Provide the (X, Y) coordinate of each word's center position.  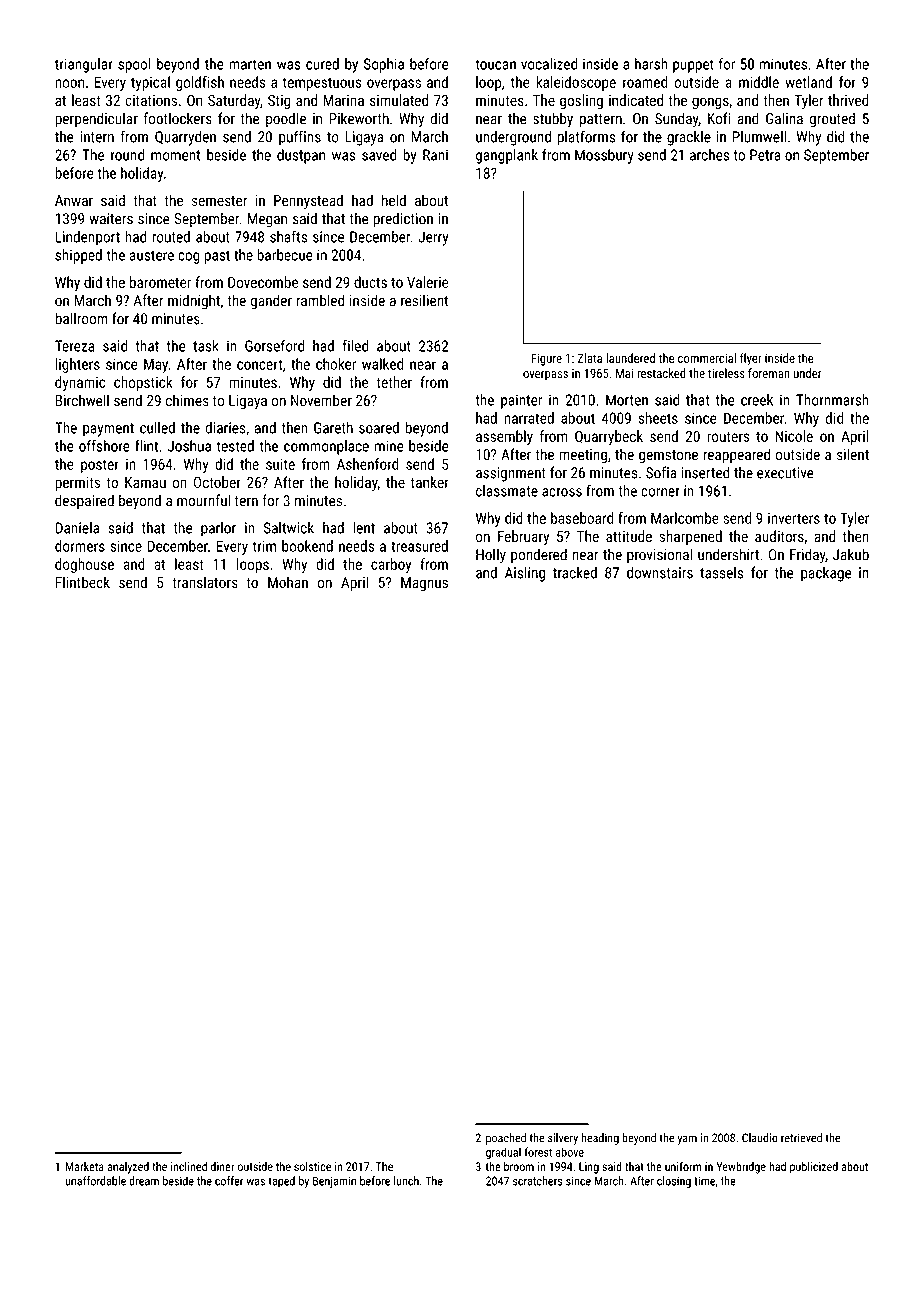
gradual (503, 1153)
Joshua (189, 446)
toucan (495, 64)
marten (250, 64)
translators (205, 582)
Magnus (424, 584)
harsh (651, 64)
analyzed (128, 1168)
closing (674, 1182)
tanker (430, 482)
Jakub (851, 554)
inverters (794, 518)
